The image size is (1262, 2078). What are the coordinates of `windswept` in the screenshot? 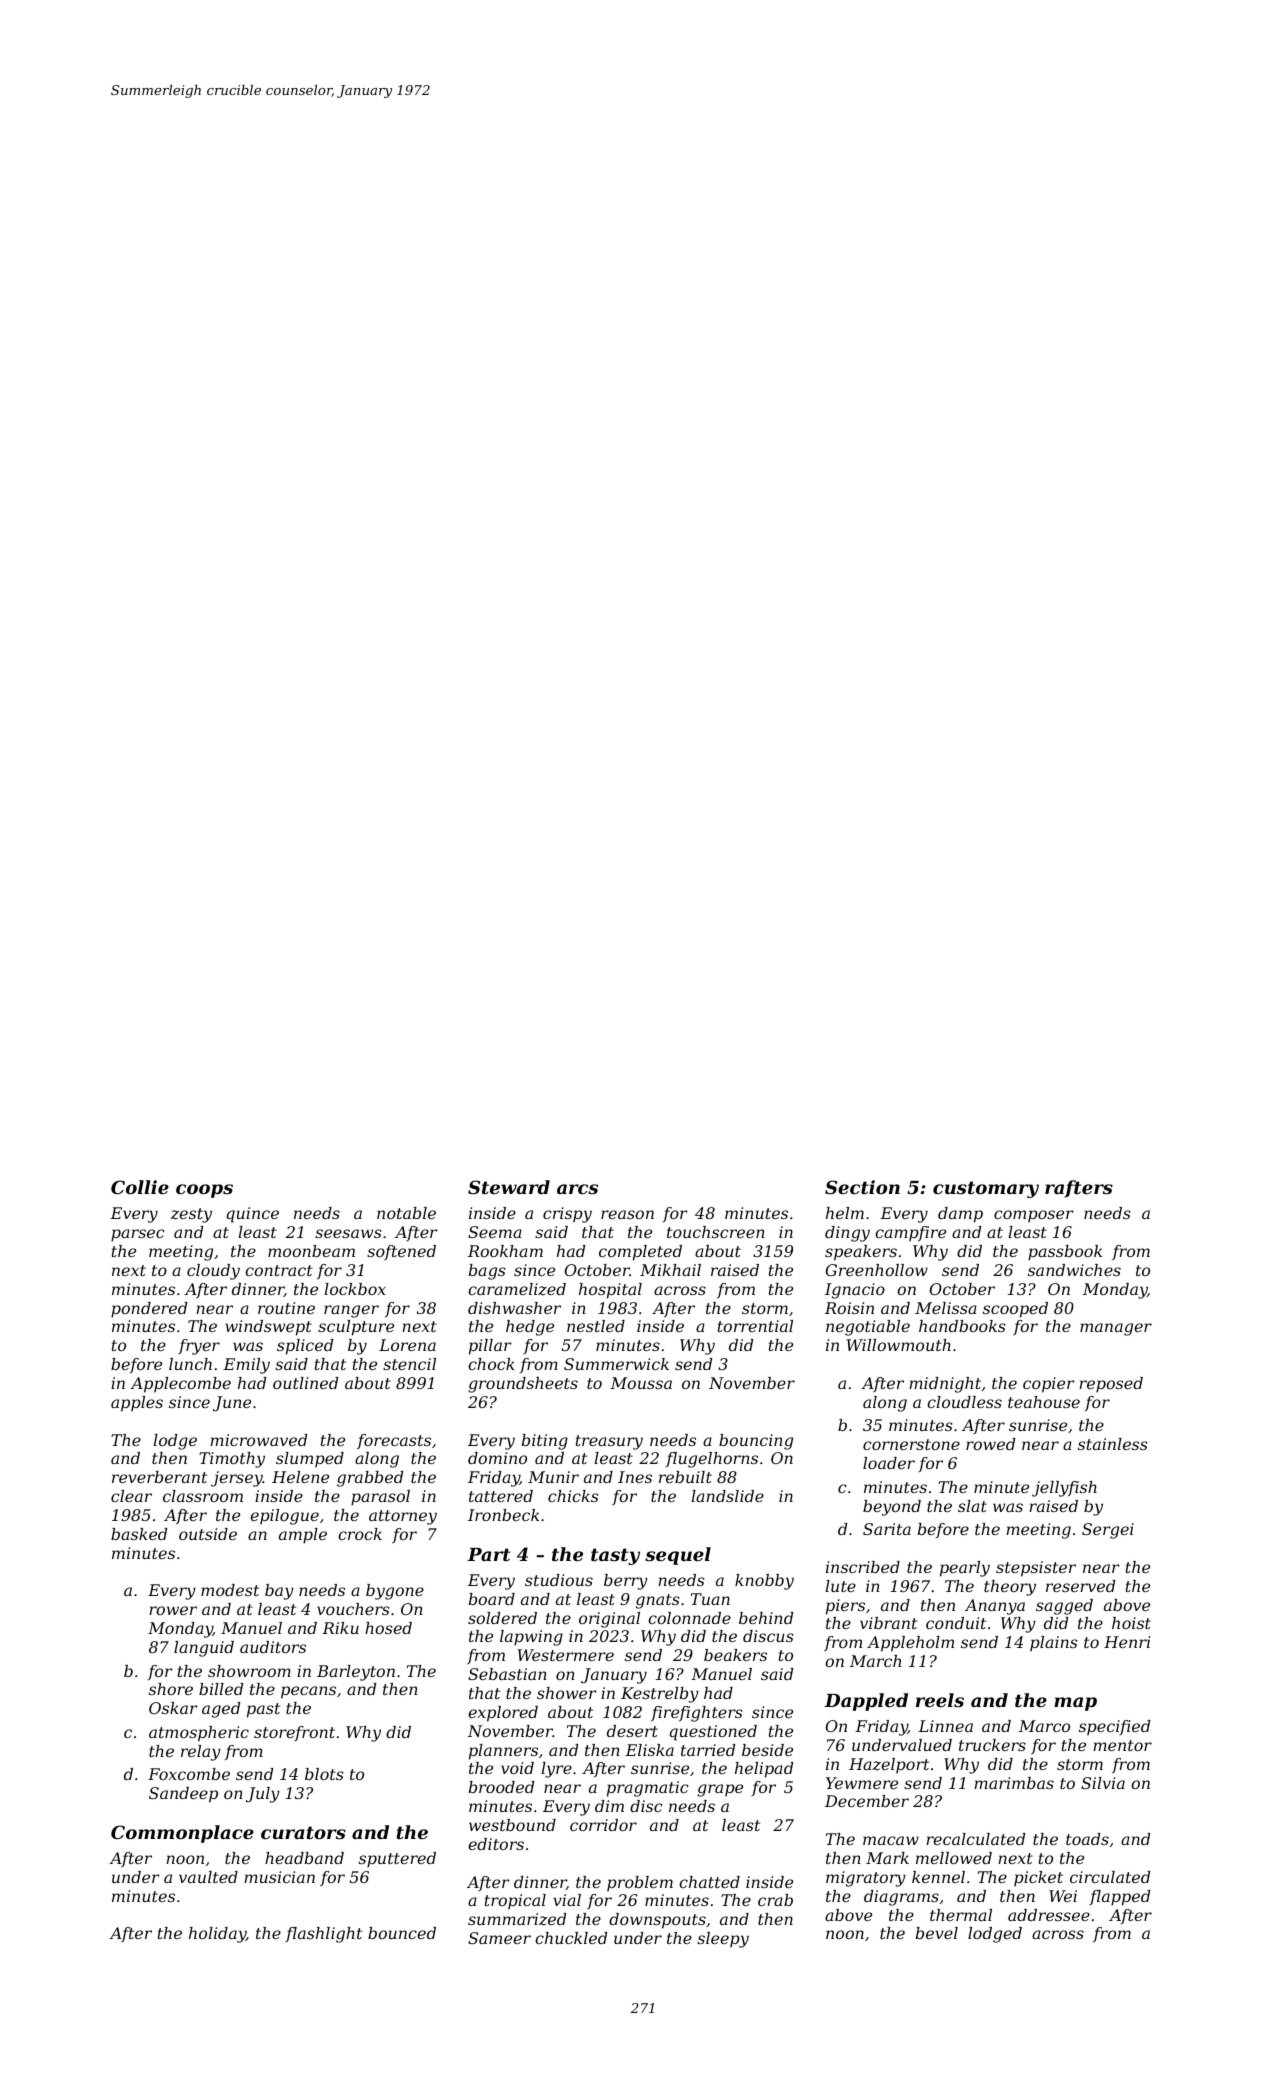 It's located at (268, 1328).
